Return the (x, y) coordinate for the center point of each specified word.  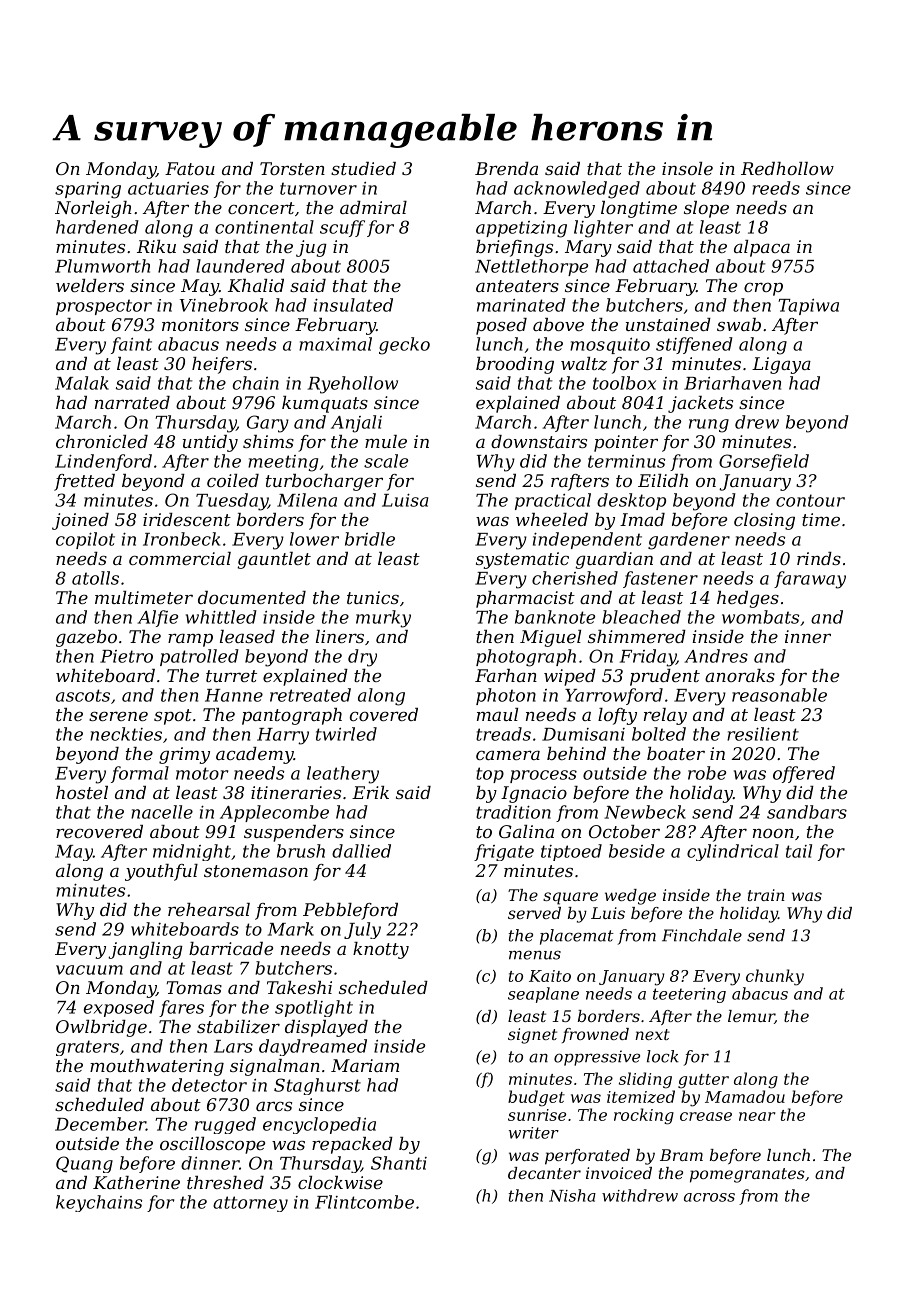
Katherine (136, 1182)
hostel (82, 792)
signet (532, 1036)
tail (799, 851)
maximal (335, 344)
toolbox (624, 383)
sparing (88, 190)
